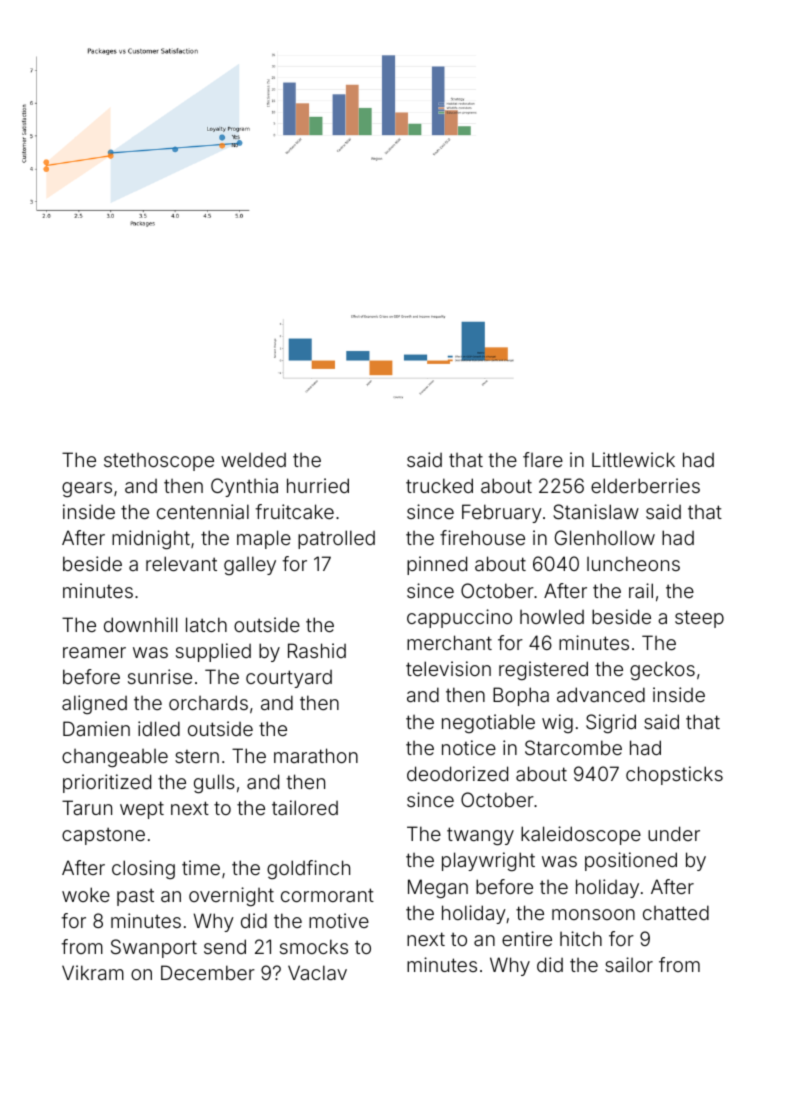  Describe the element at coordinates (318, 485) in the screenshot. I see `hurried` at that location.
